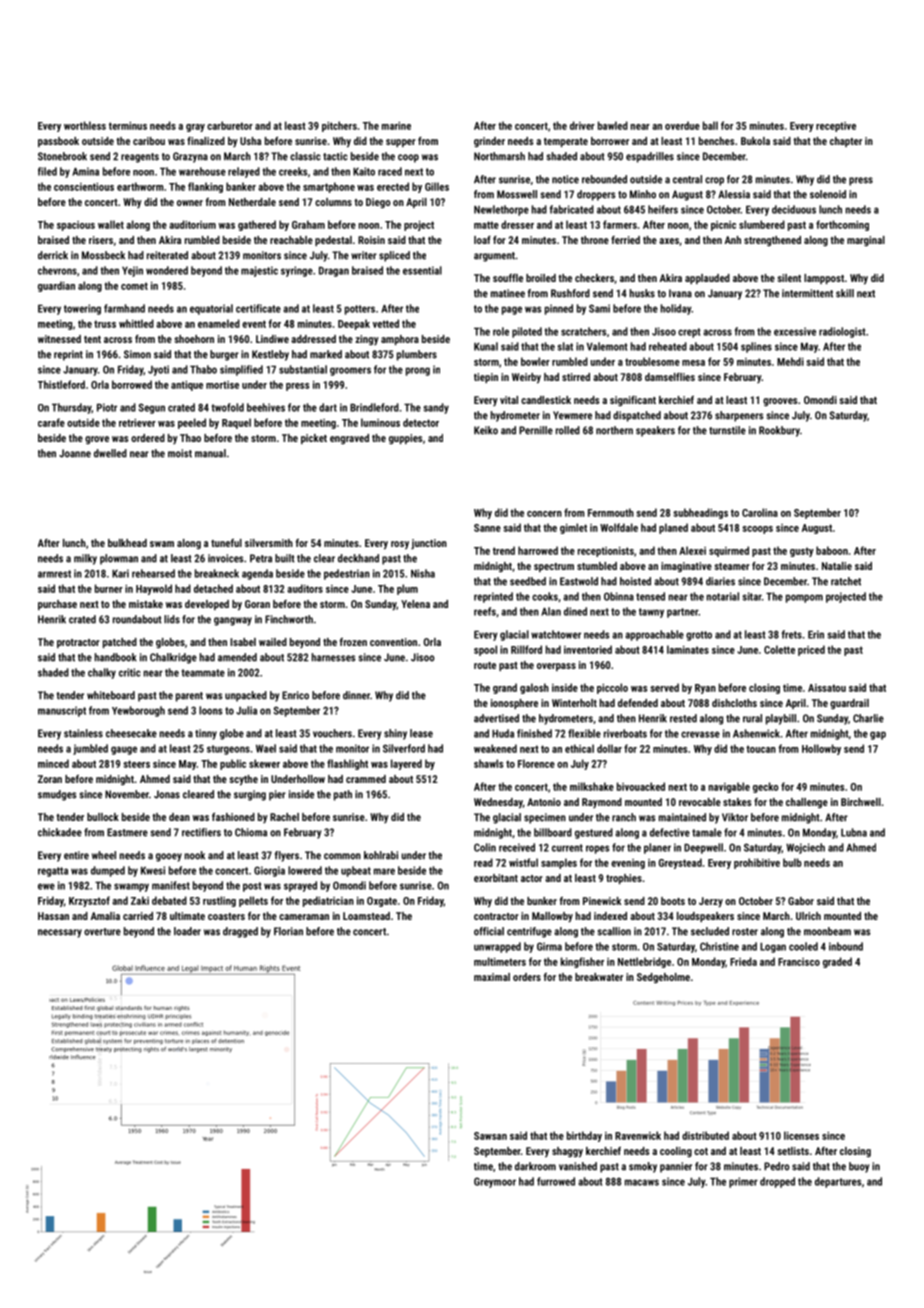 This screenshot has height=1308, width=924. Describe the element at coordinates (396, 126) in the screenshot. I see `marine` at that location.
